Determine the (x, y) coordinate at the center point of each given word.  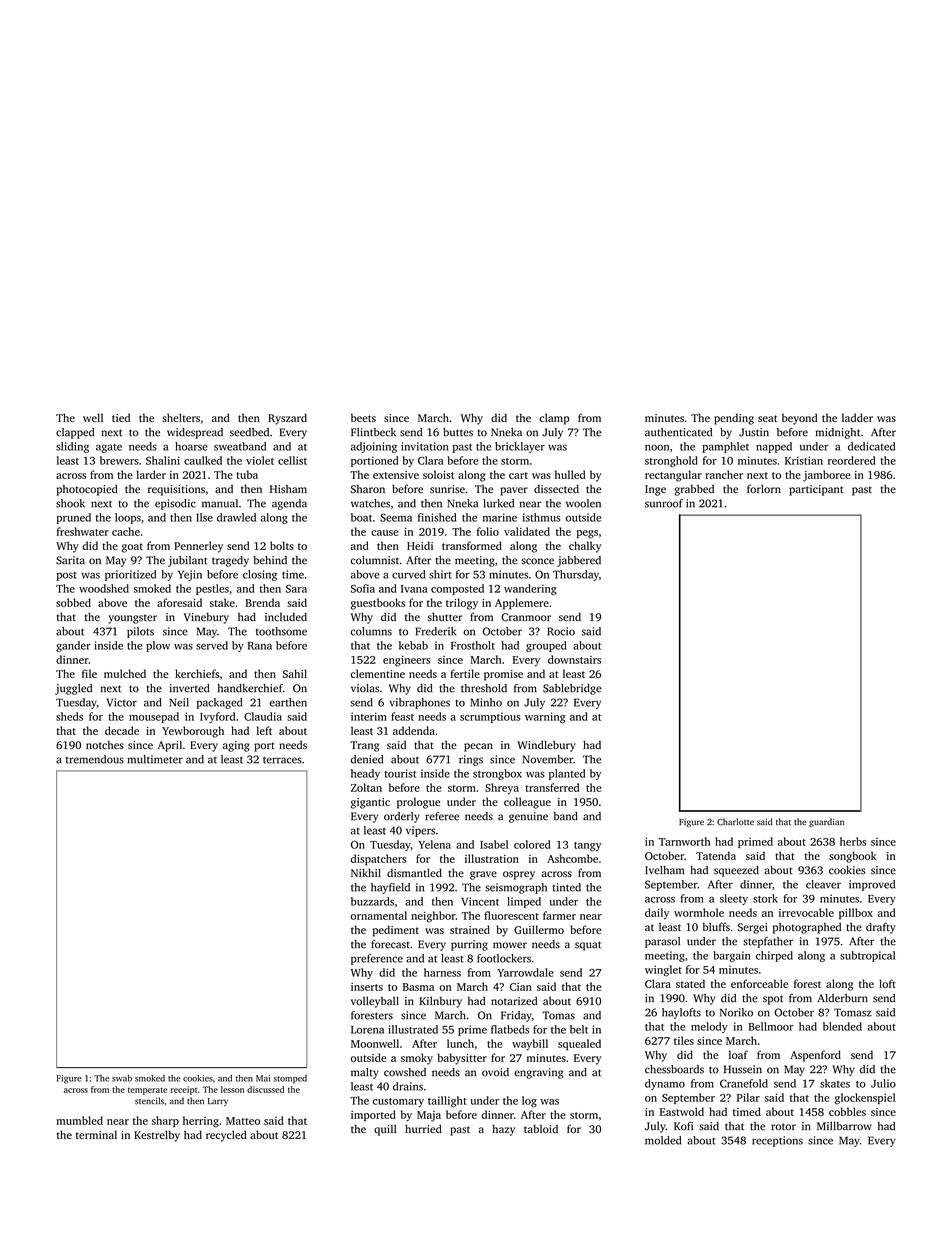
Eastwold (682, 1111)
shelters (181, 417)
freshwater (83, 531)
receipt (184, 1090)
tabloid (541, 1128)
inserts (367, 987)
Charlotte (735, 822)
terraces (282, 760)
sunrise (447, 489)
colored (532, 844)
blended (842, 1026)
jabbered (579, 561)
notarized (514, 1001)
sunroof (664, 503)
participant (816, 490)
